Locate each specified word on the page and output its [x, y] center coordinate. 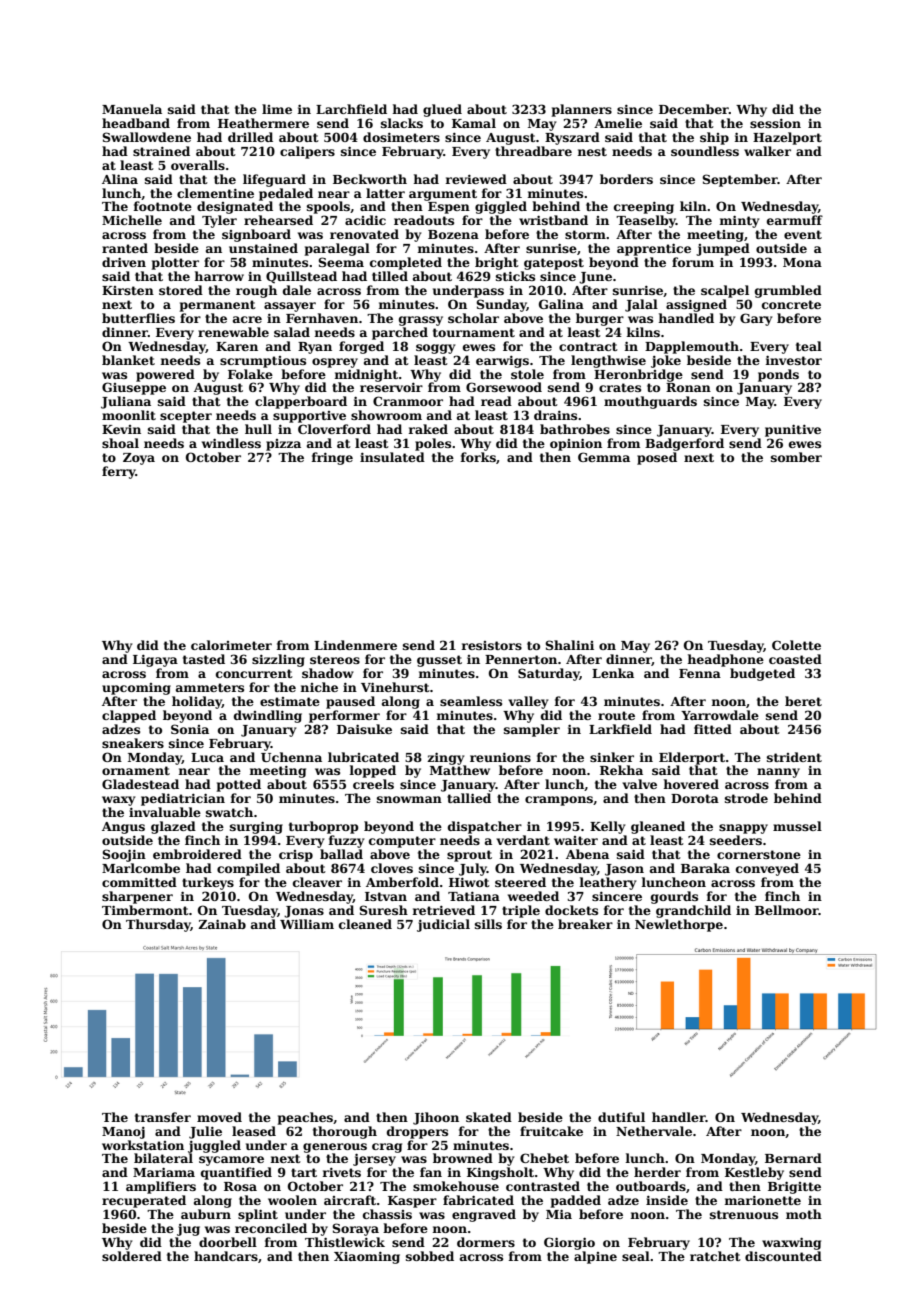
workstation [143, 1145]
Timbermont [145, 910]
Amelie [618, 123]
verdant [523, 840]
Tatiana [474, 896]
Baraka [705, 868]
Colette [796, 645]
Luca [207, 757]
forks [478, 457]
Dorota [695, 798]
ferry [119, 472]
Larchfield [351, 109]
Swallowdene [146, 137]
